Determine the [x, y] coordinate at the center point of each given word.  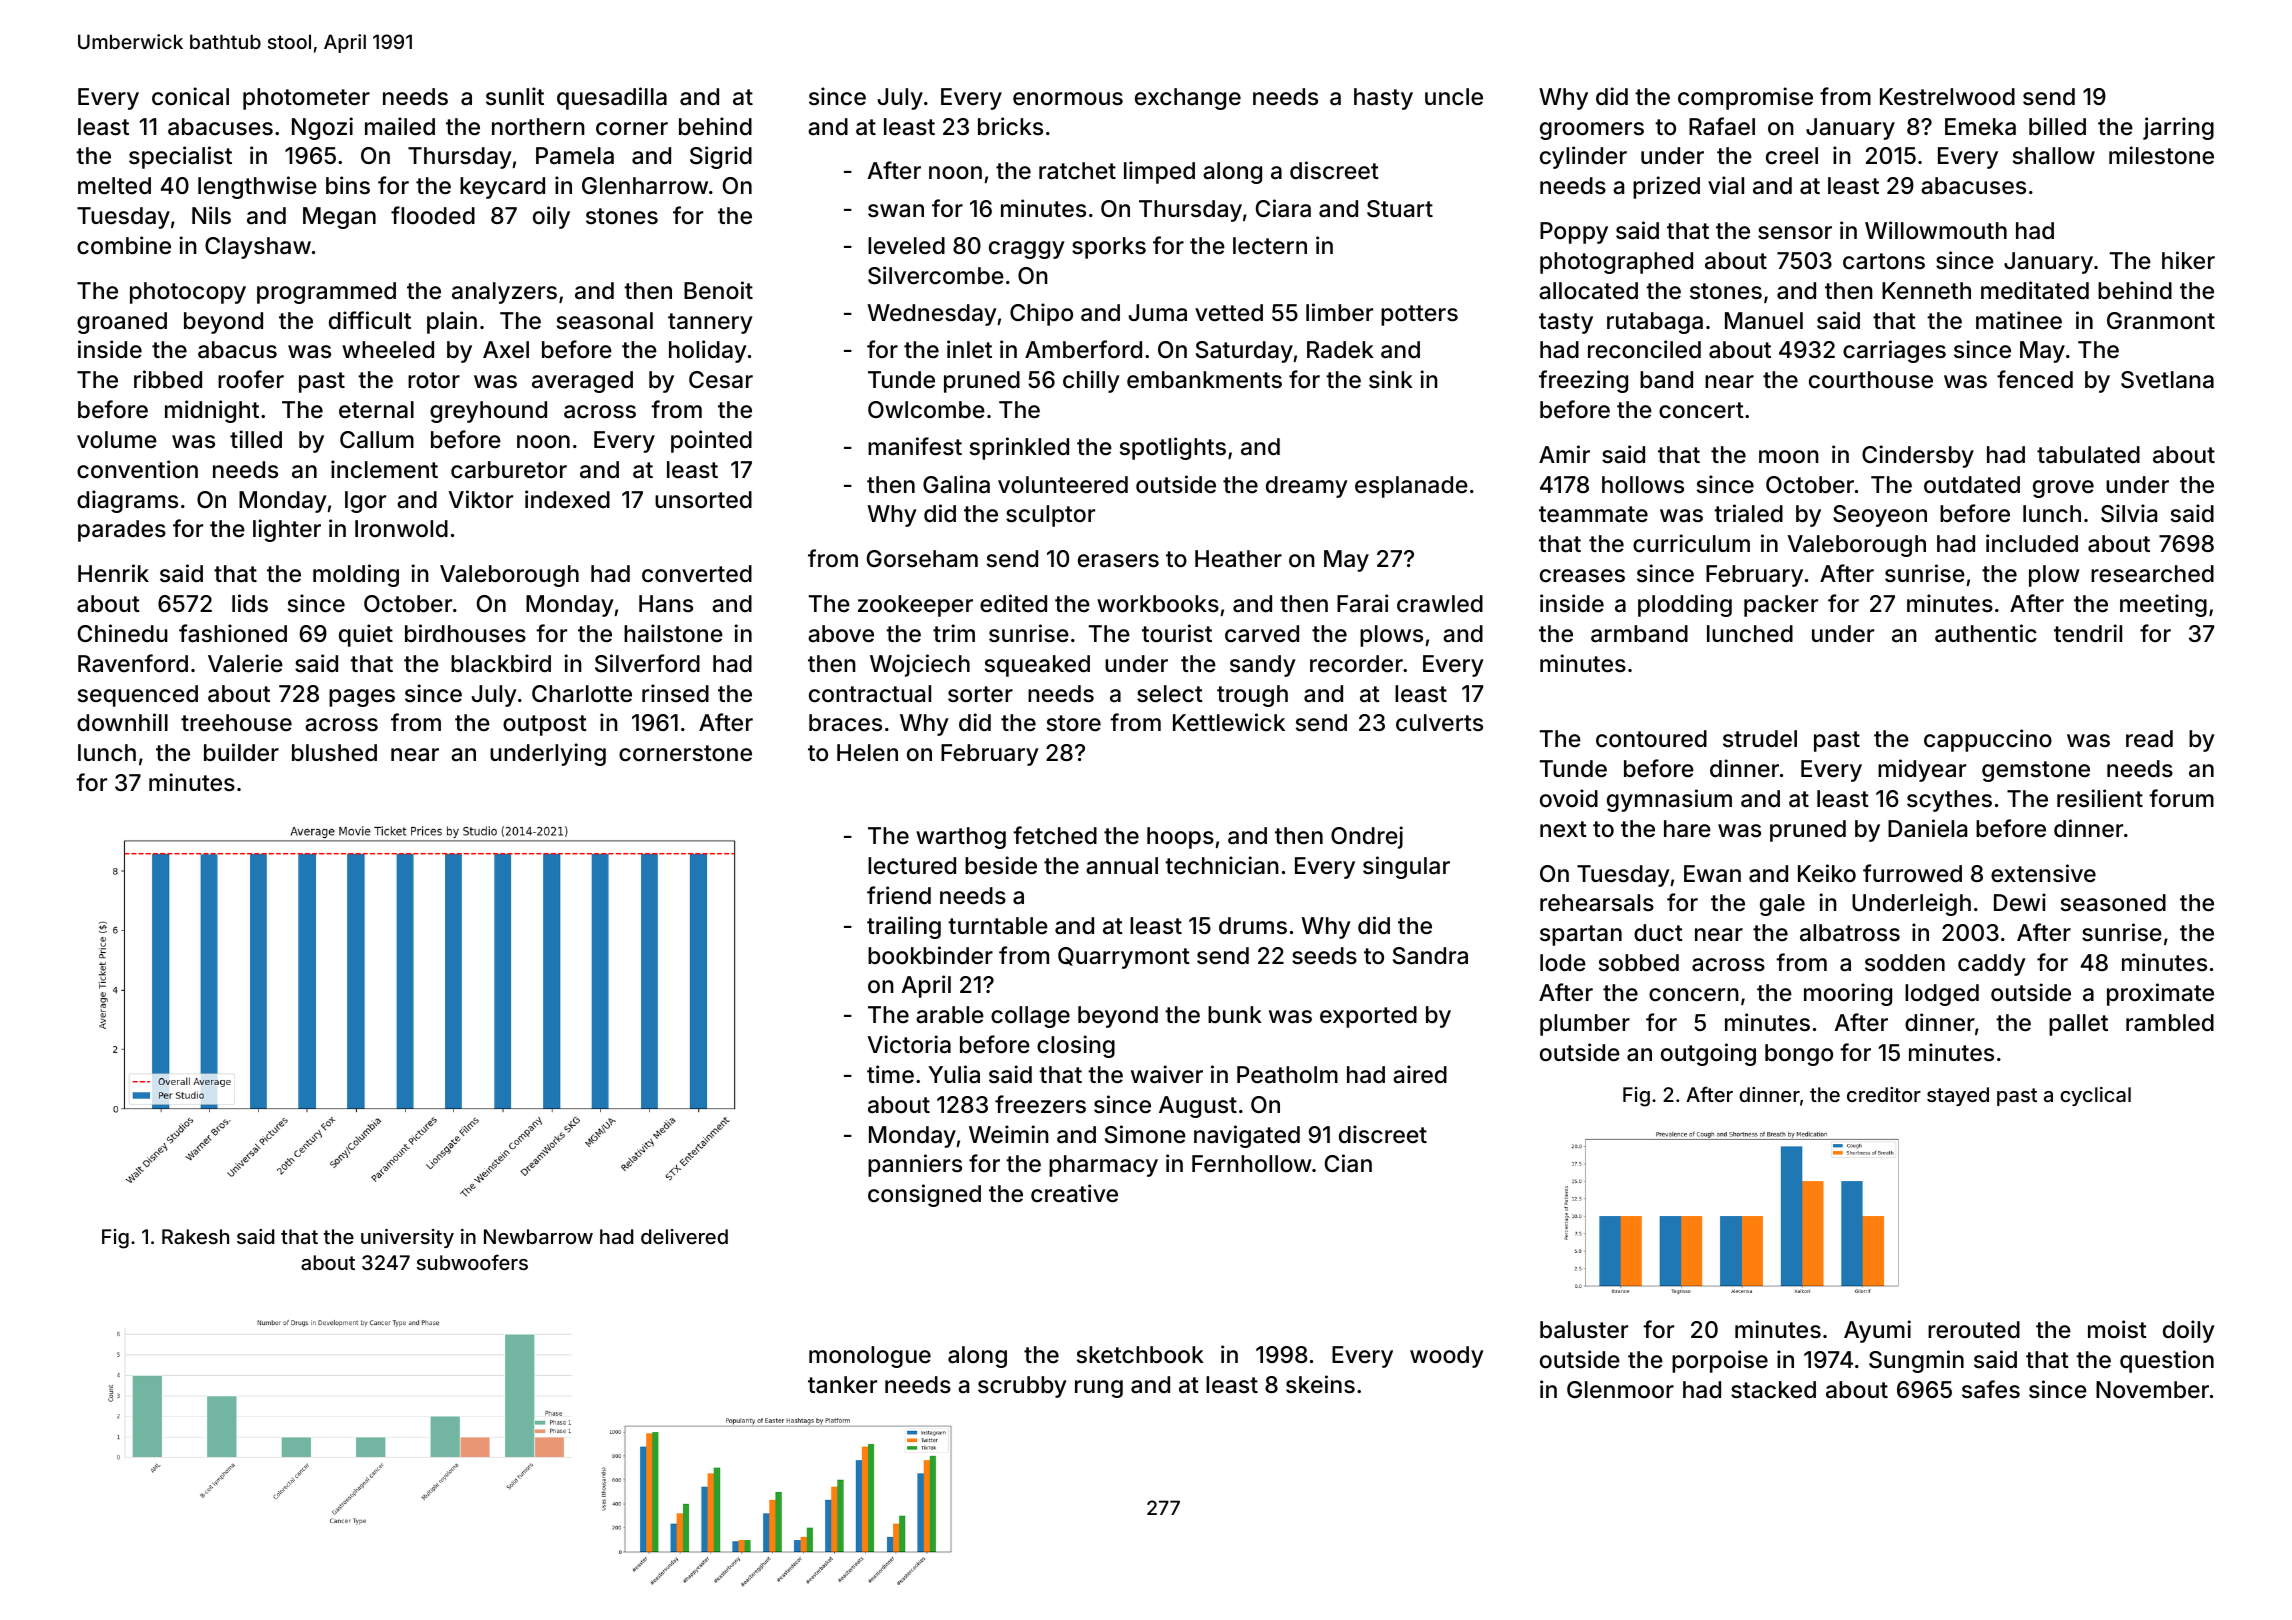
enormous [1068, 99]
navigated [1247, 1136]
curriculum [1691, 543]
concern [1694, 995]
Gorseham [922, 559]
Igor [365, 502]
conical [190, 96]
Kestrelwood [1947, 97]
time [890, 1074]
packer [1781, 606]
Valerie [245, 663]
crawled [1440, 604]
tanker [842, 1385]
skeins [1320, 1384]
